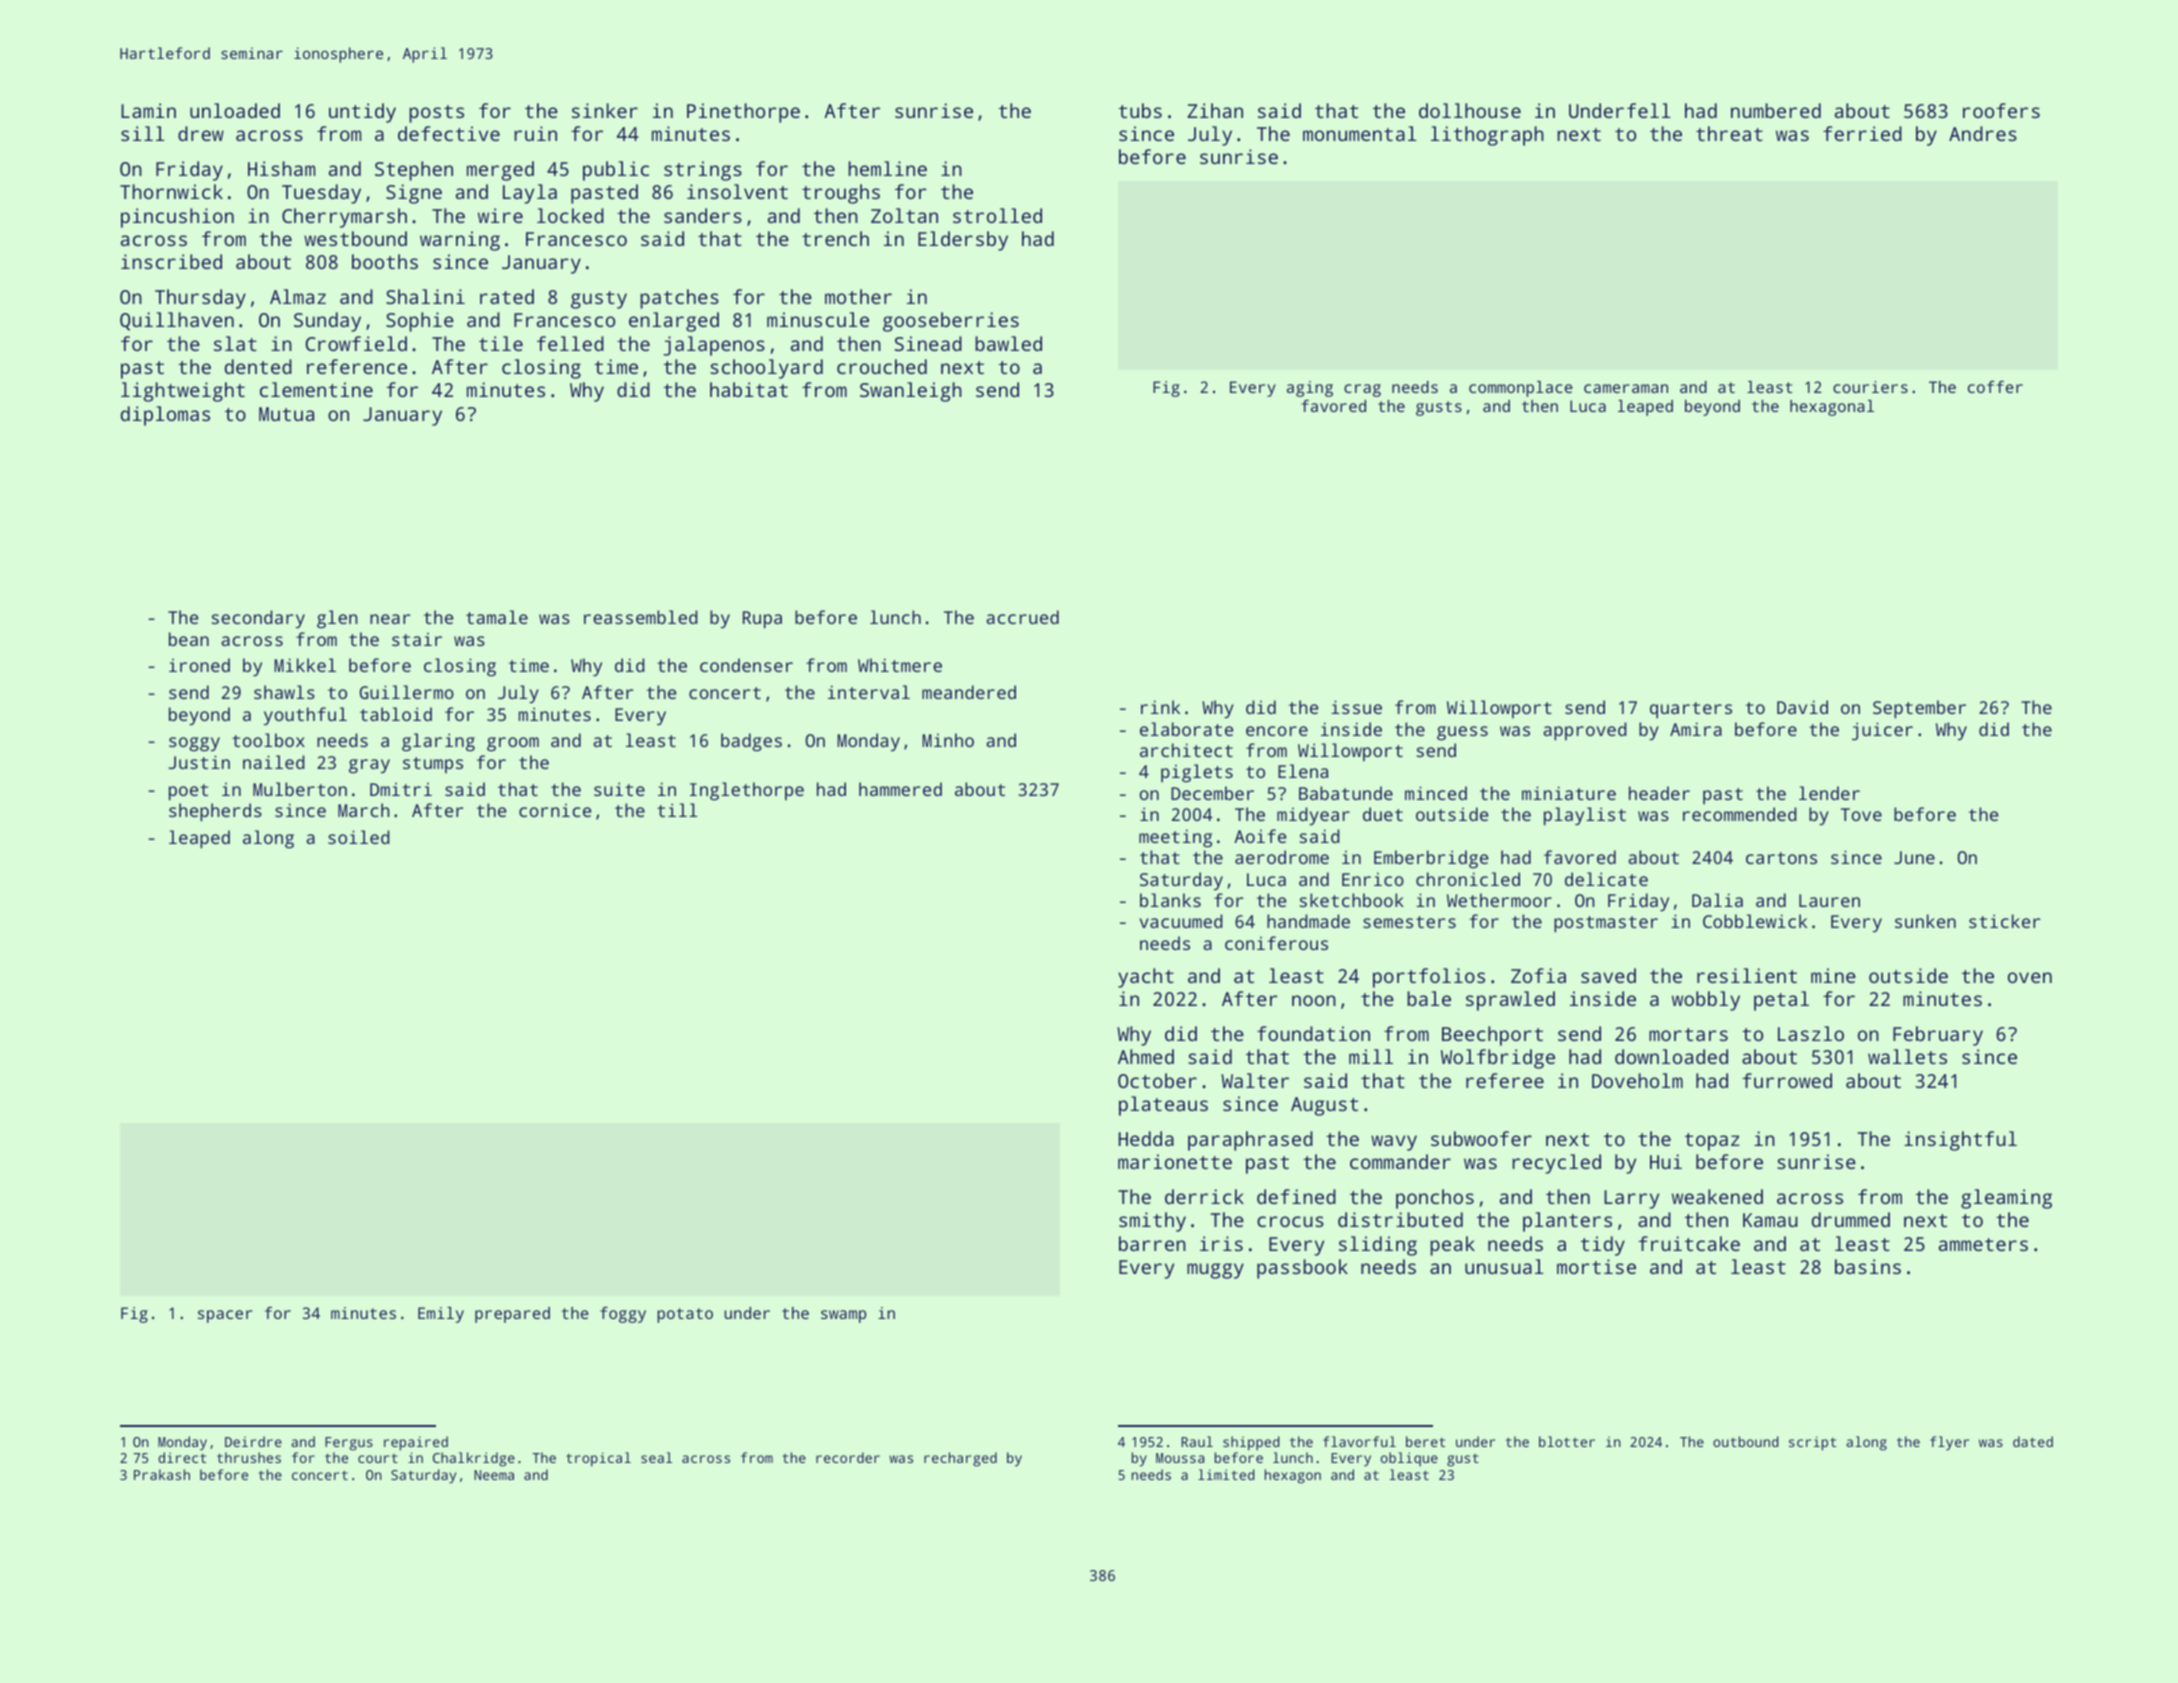 The width and height of the screenshot is (2178, 1683). What do you see at coordinates (497, 617) in the screenshot?
I see `tamale` at bounding box center [497, 617].
